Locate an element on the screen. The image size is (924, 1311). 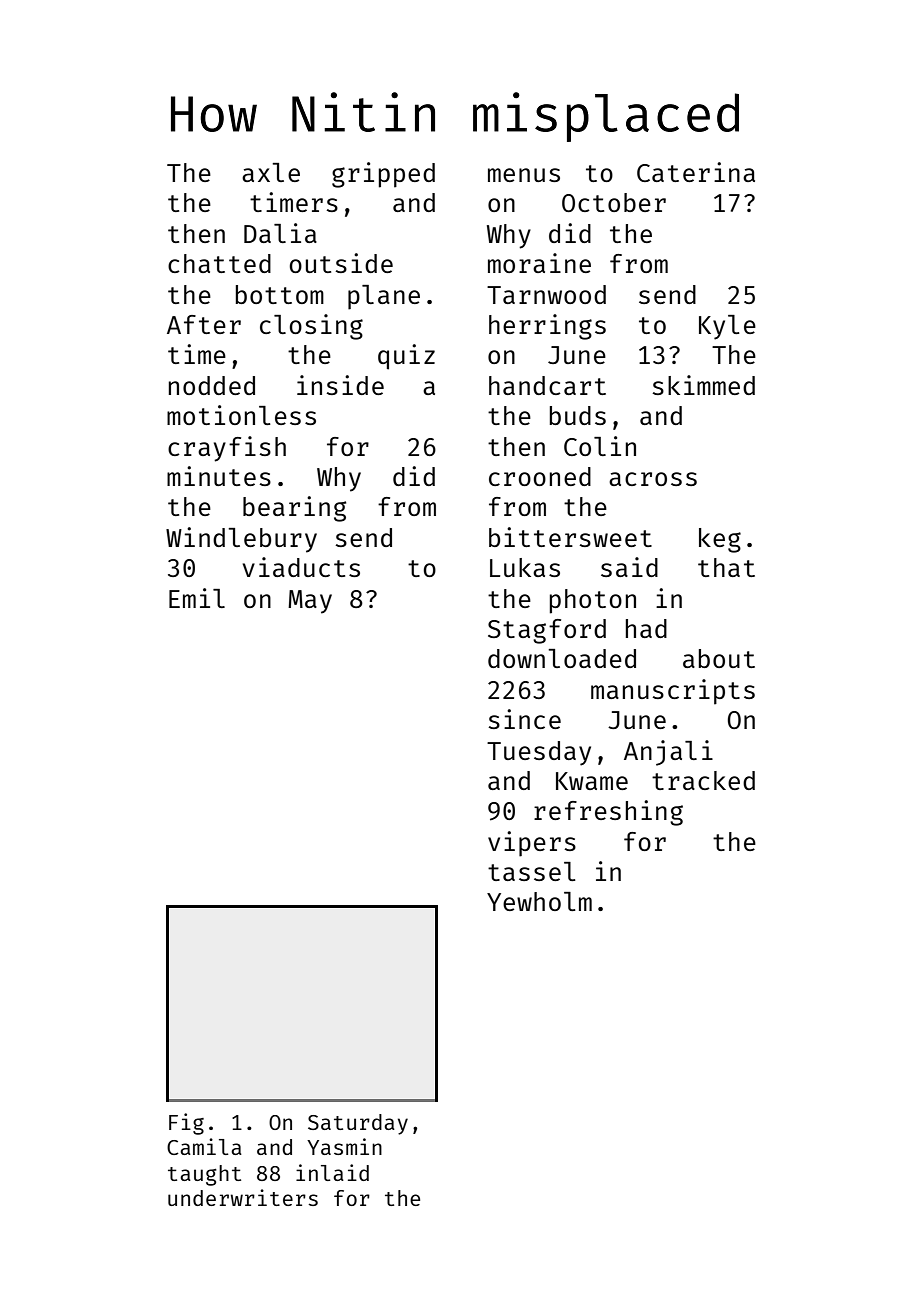
tassel is located at coordinates (532, 871).
